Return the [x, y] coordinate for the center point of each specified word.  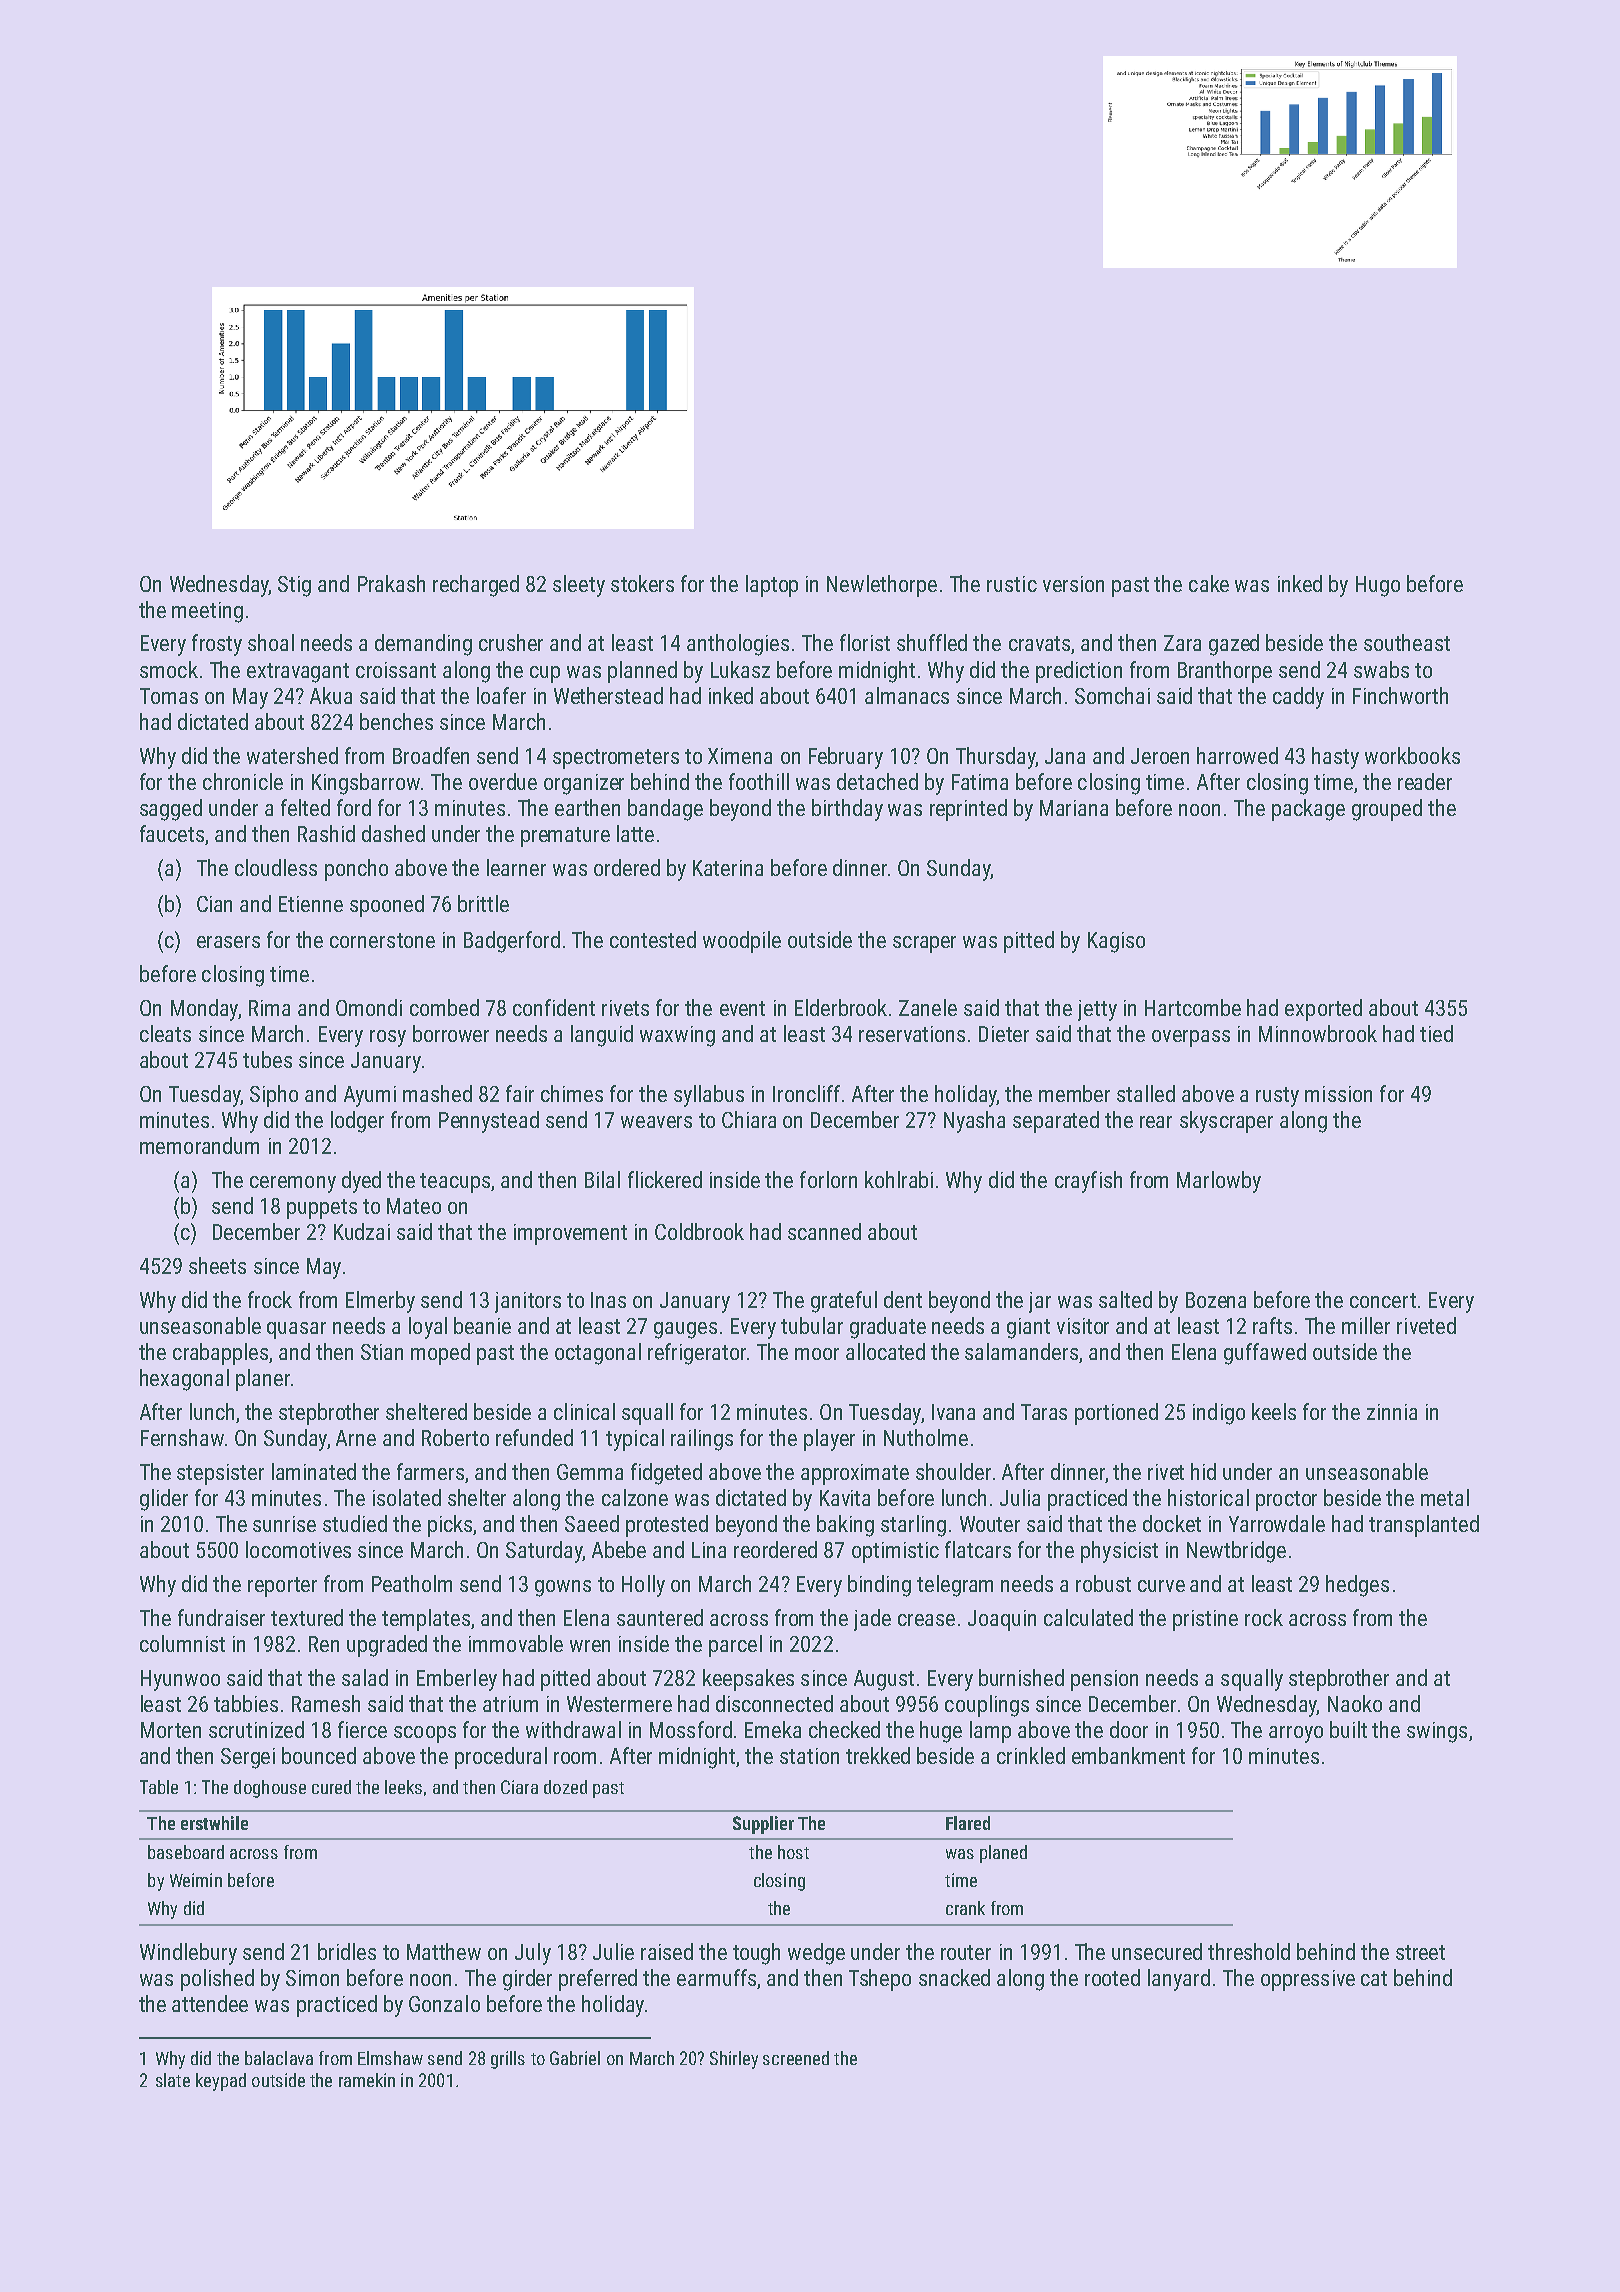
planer [263, 1380]
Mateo [414, 1206]
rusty [1277, 1097]
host [793, 1852]
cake [1209, 583]
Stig [294, 586]
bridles [347, 1951]
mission [1338, 1094]
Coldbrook [699, 1231]
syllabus [709, 1096]
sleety [579, 586]
